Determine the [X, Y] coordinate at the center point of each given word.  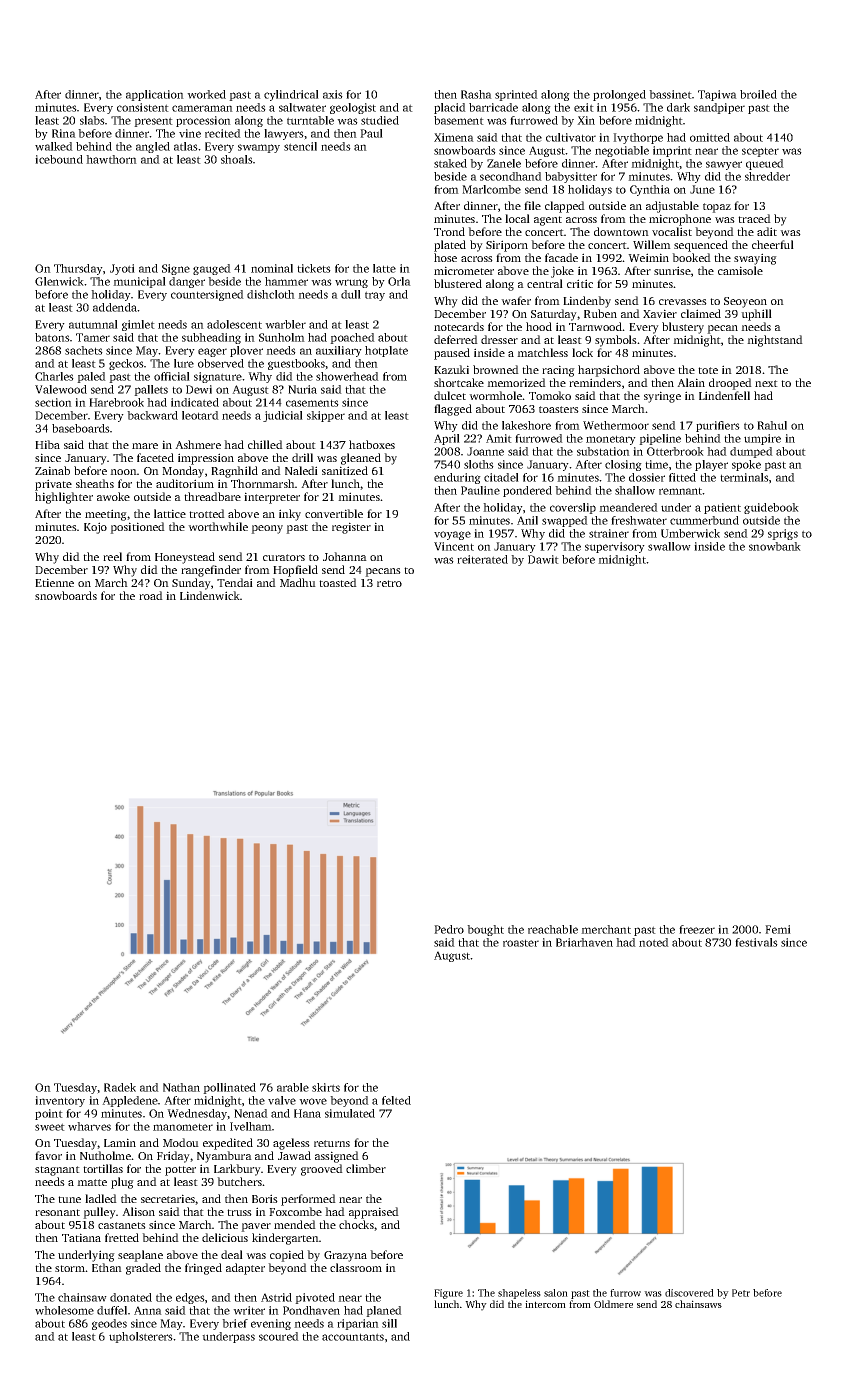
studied [380, 120]
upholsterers [141, 1337]
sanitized [345, 470]
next [766, 383]
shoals [237, 159]
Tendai [235, 582]
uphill [756, 315]
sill [389, 1323]
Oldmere [613, 1304]
